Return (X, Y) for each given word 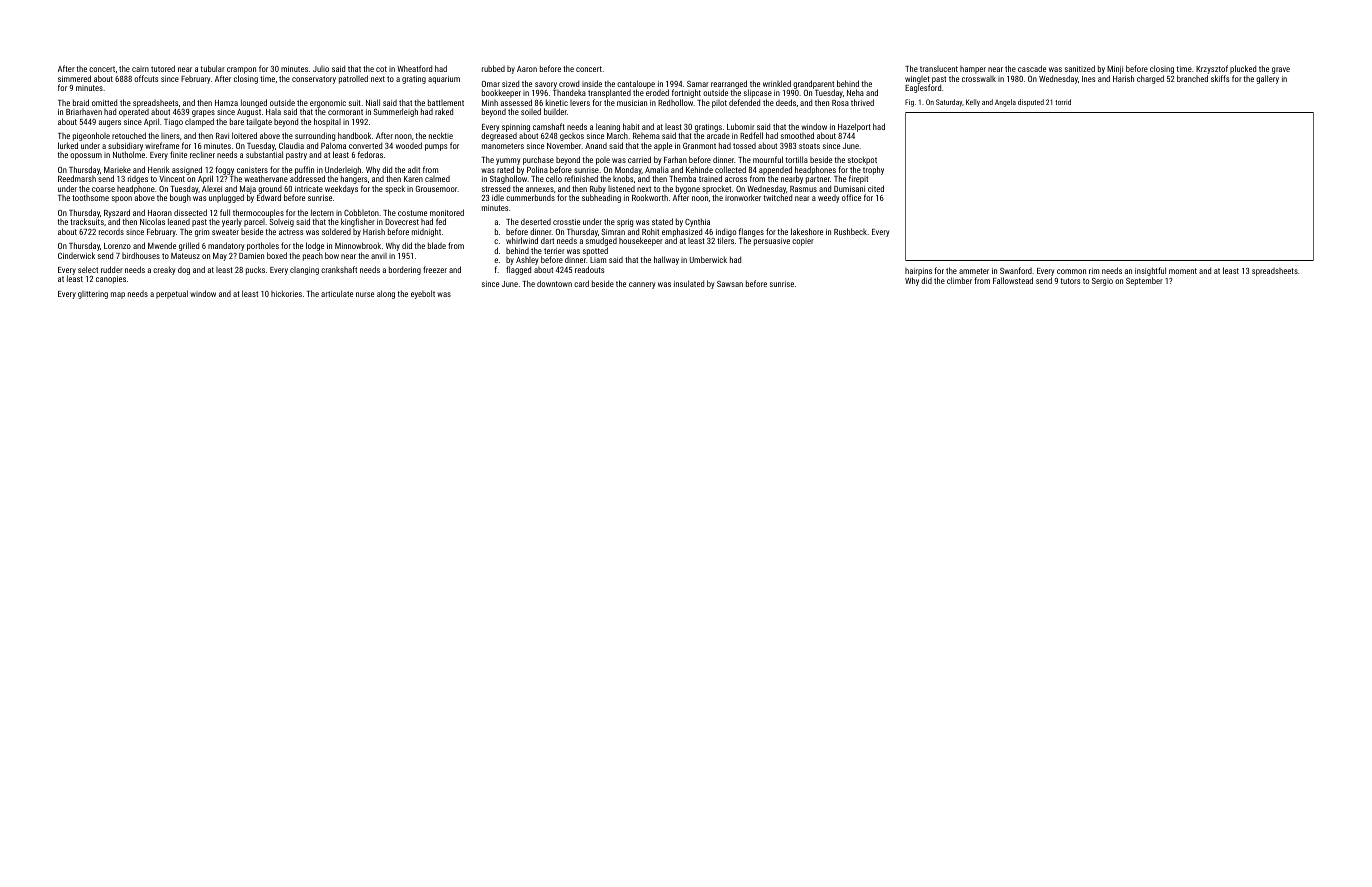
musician (632, 103)
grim (202, 233)
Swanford (1016, 270)
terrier (554, 251)
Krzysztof (1212, 69)
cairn (140, 69)
